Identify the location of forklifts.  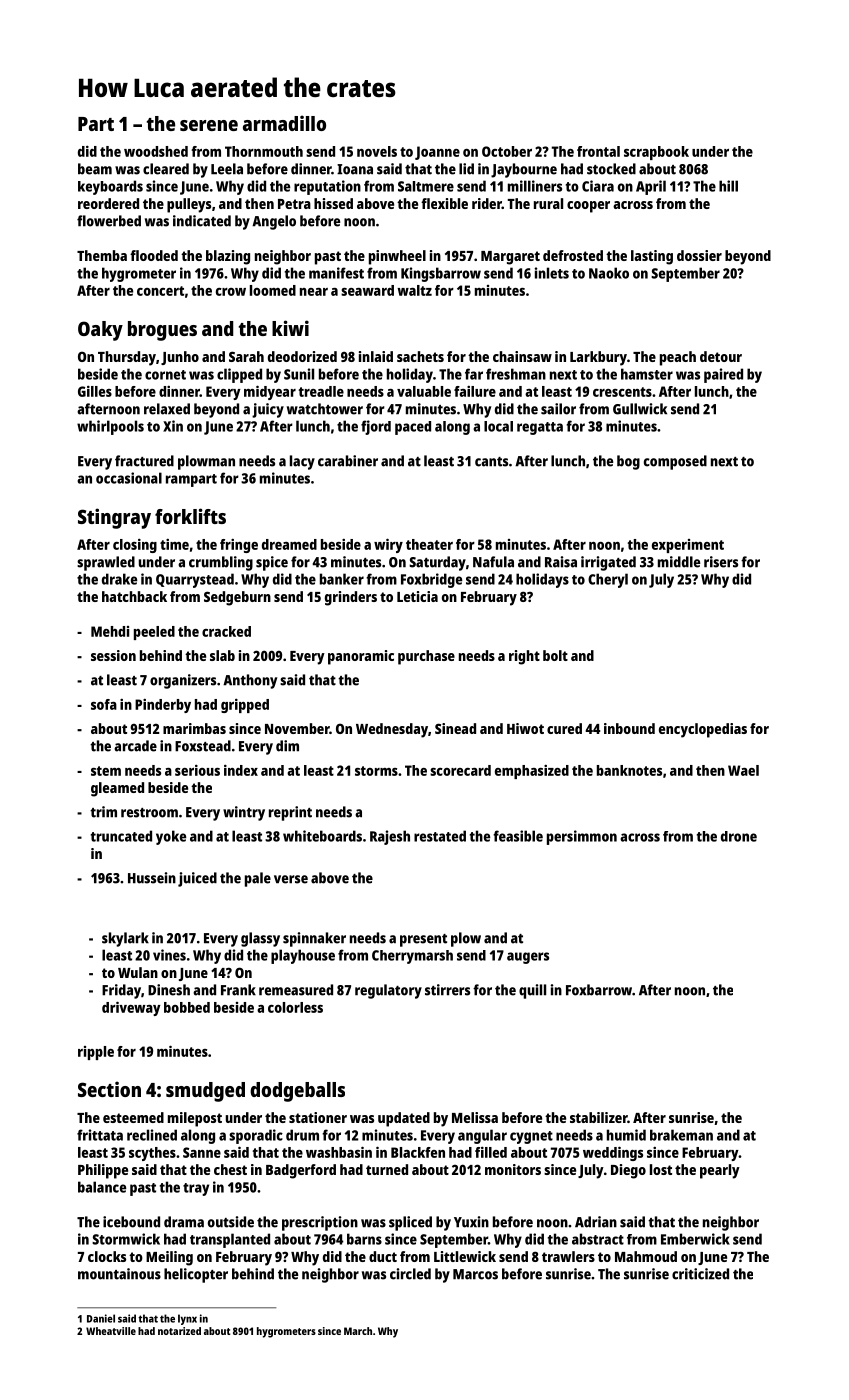
(190, 516).
